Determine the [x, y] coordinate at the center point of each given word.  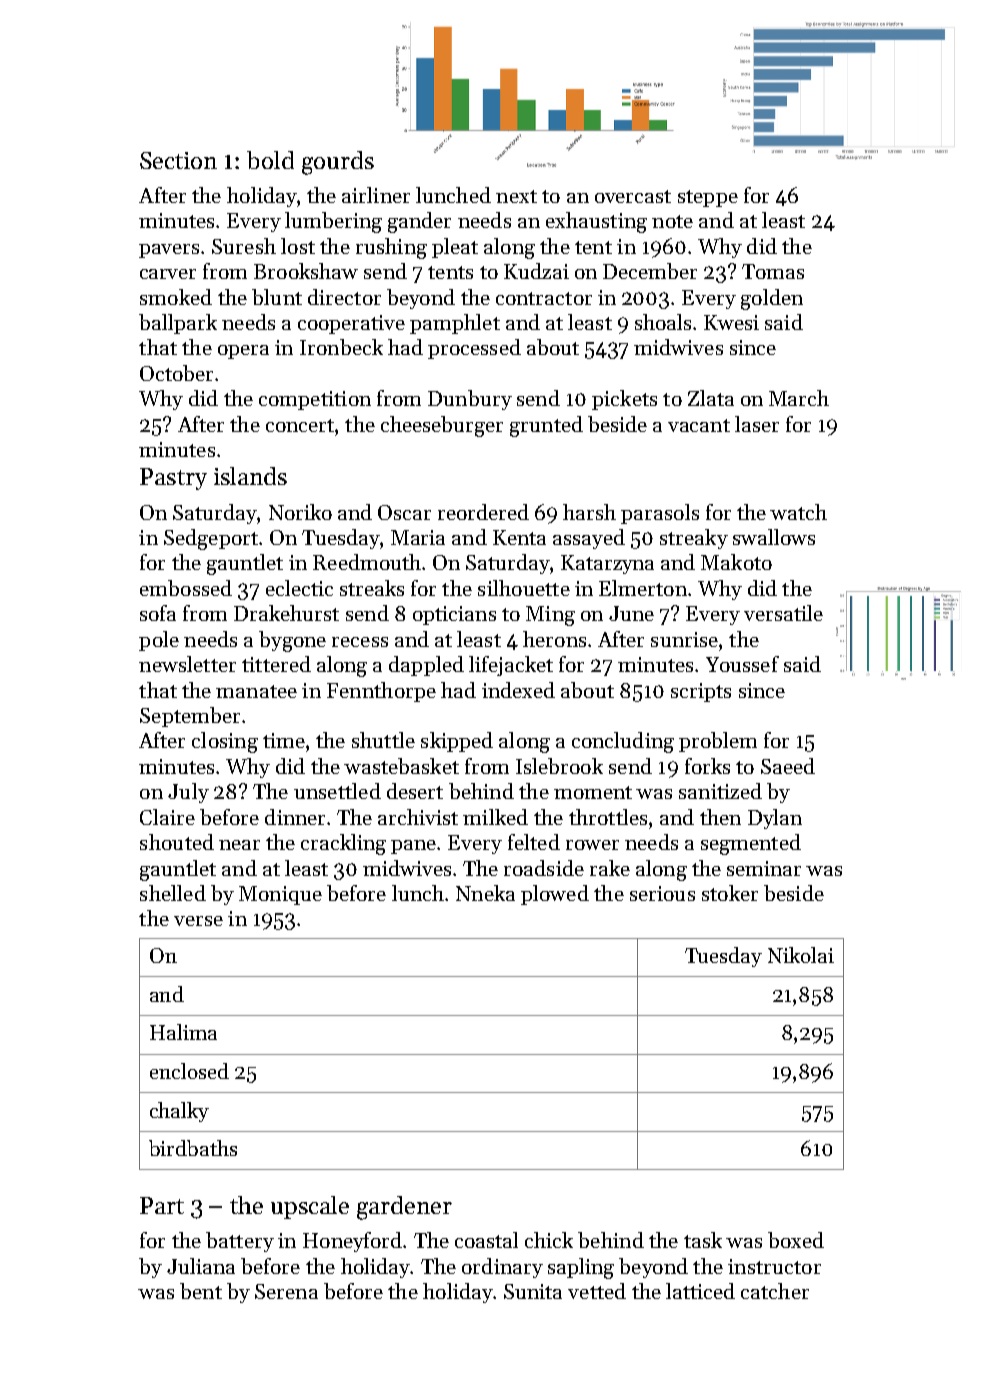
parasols [660, 514]
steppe [708, 198]
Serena [286, 1291]
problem [718, 742]
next [516, 196]
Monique [280, 895]
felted [534, 842]
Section [178, 160]
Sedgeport [211, 539]
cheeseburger [442, 426]
